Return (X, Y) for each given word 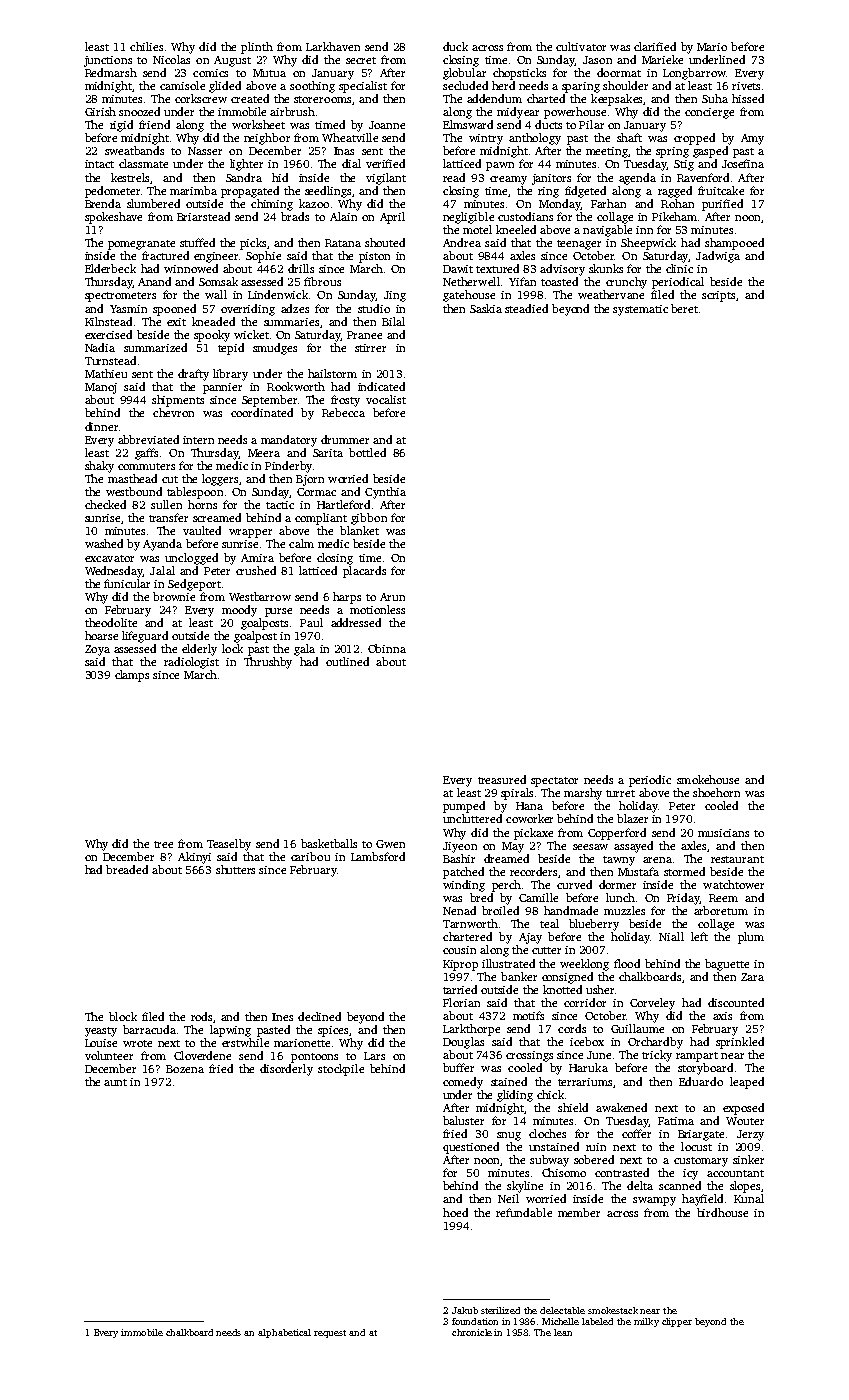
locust (696, 1146)
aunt (115, 1082)
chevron (173, 412)
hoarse (101, 635)
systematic (640, 310)
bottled (367, 452)
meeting (607, 152)
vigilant (386, 179)
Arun (392, 597)
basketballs (329, 843)
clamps (132, 676)
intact (99, 164)
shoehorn (716, 792)
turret (620, 793)
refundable (524, 1212)
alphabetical (284, 1333)
